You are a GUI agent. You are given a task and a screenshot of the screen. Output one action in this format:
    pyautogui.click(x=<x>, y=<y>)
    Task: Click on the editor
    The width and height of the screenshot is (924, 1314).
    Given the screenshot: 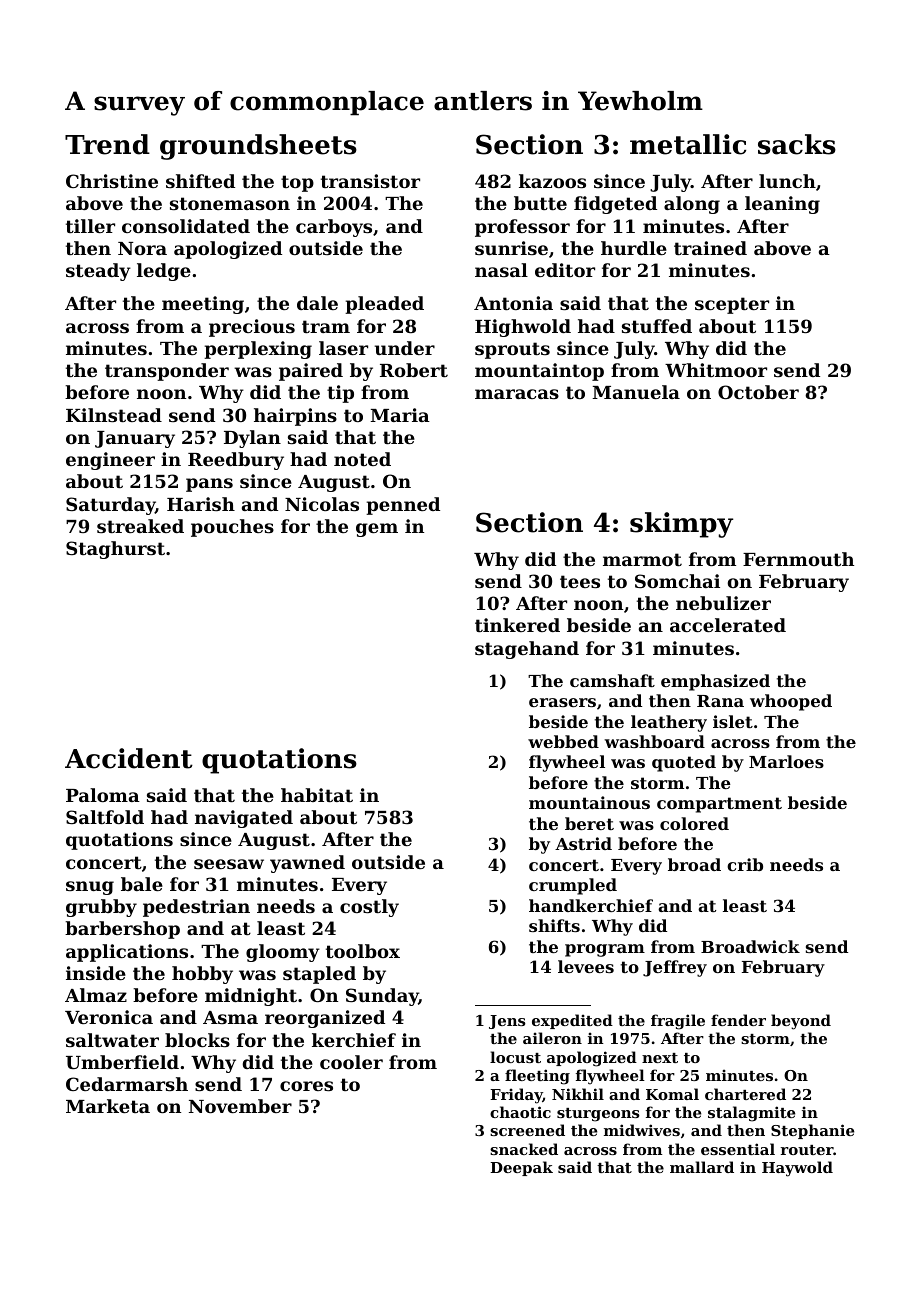 What is the action you would take?
    pyautogui.click(x=565, y=270)
